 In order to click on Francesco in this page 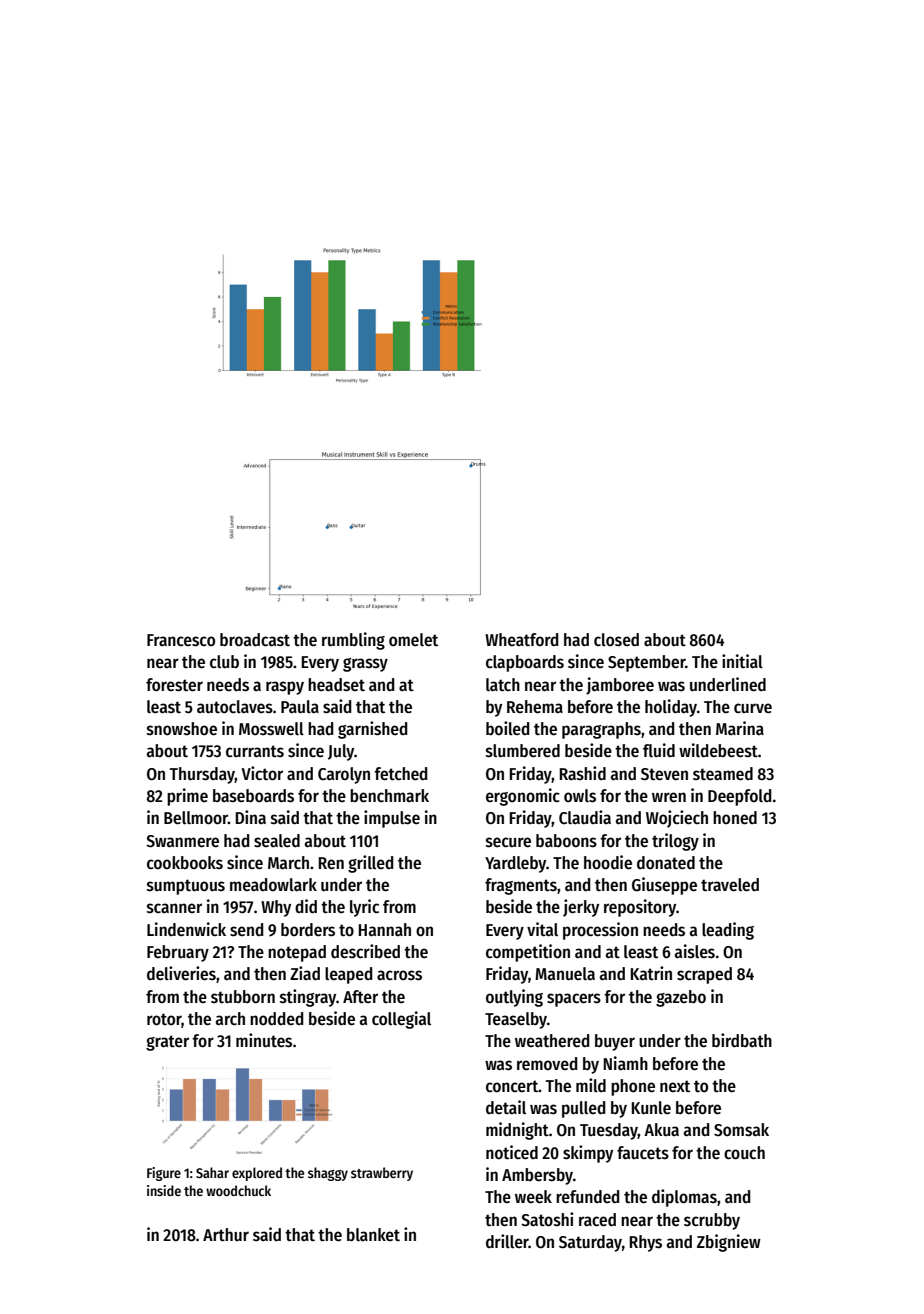, I will do `click(181, 640)`.
